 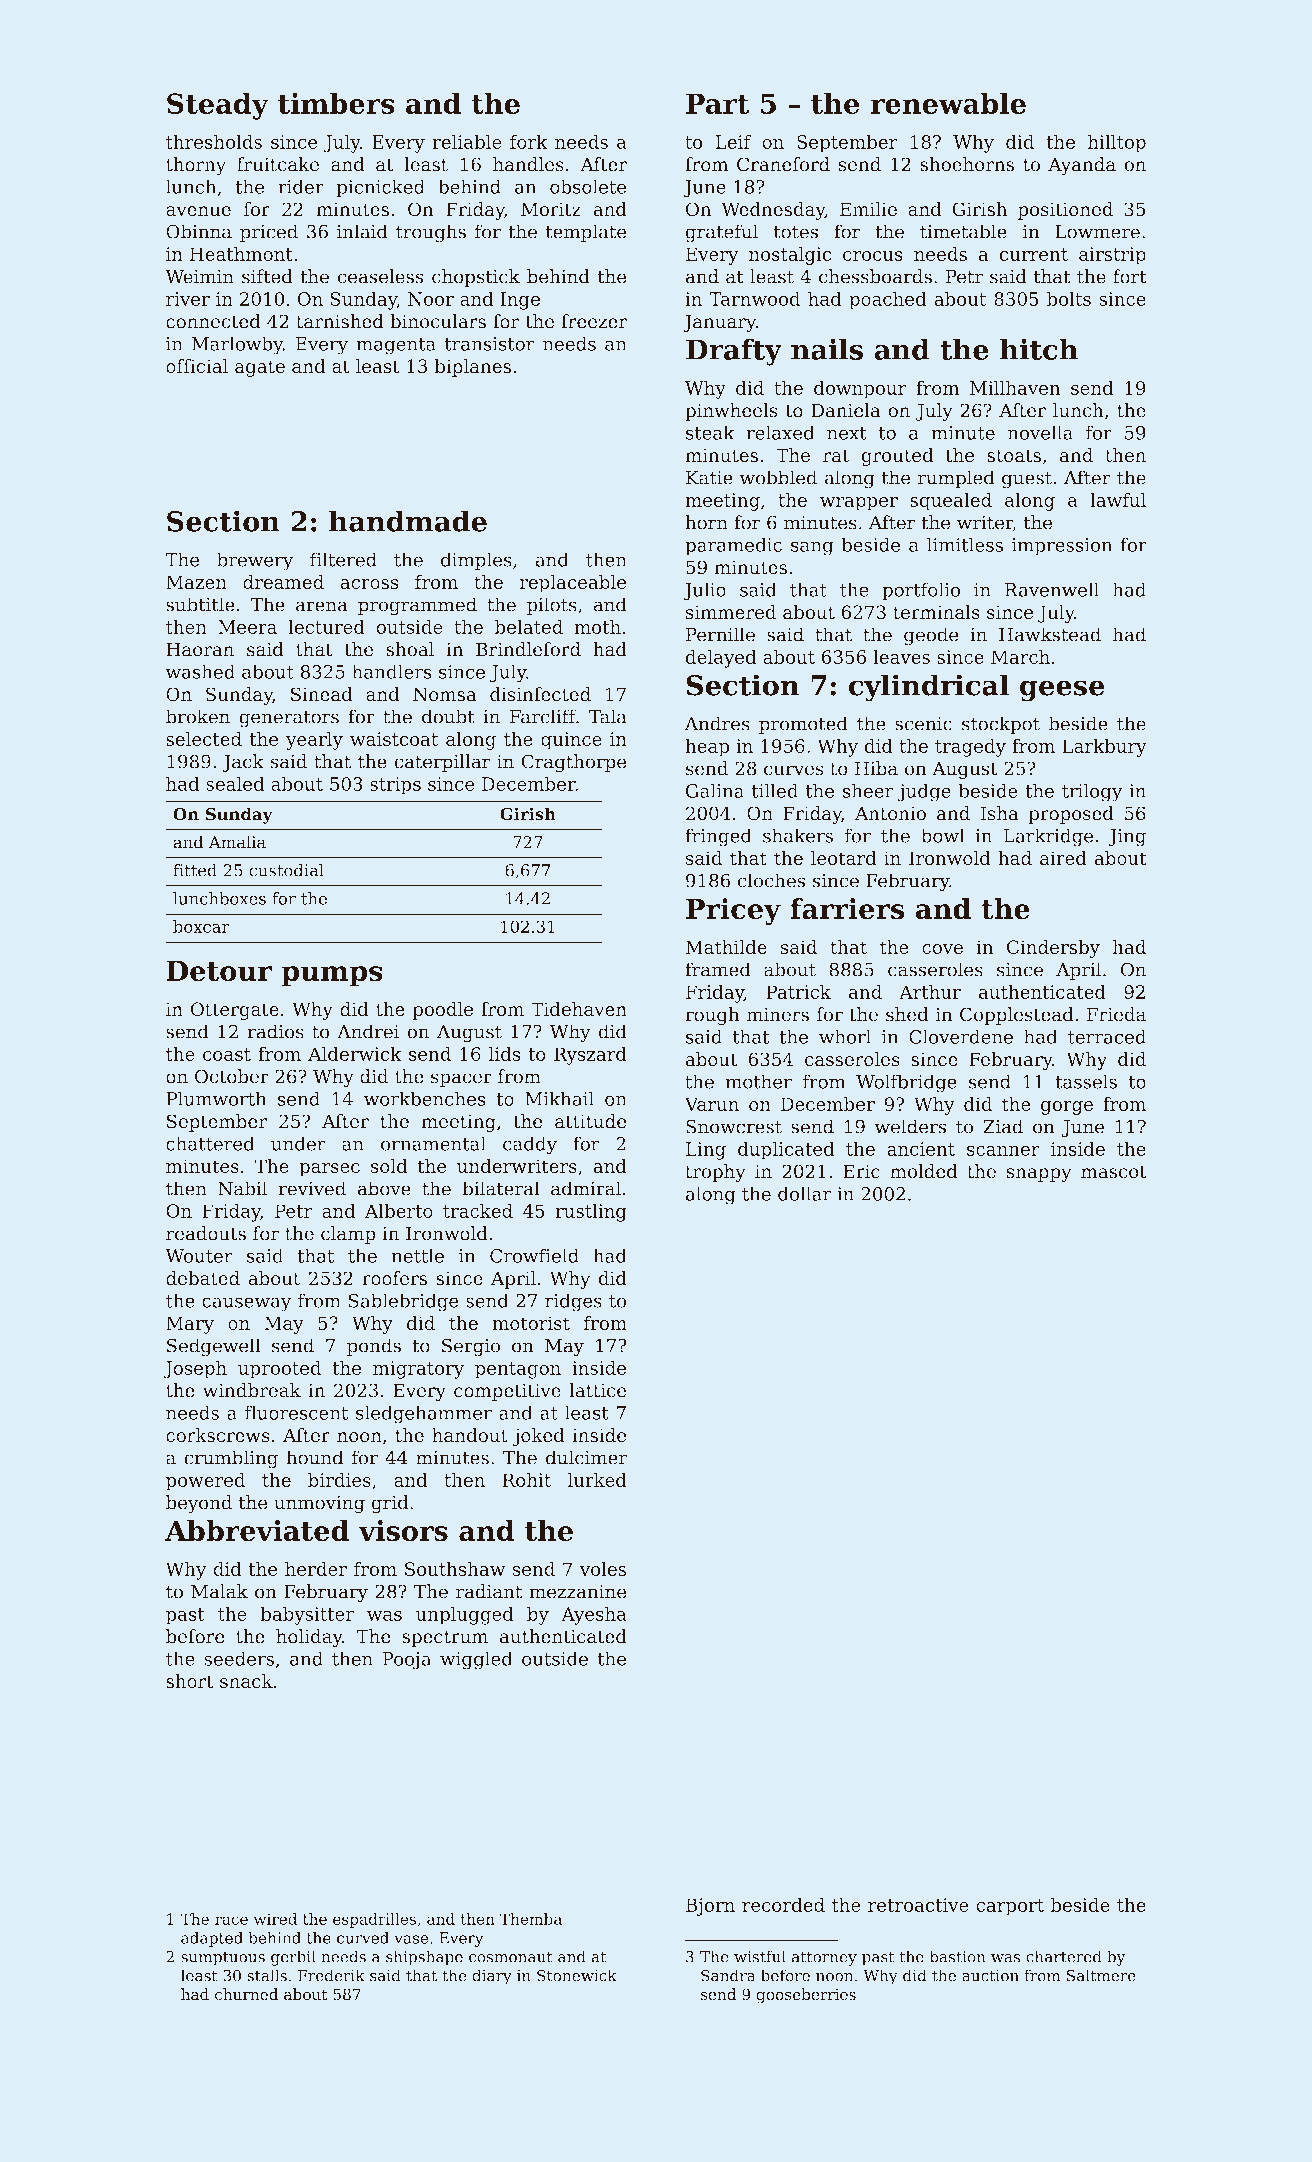 I want to click on dulcimer, so click(x=586, y=1457).
